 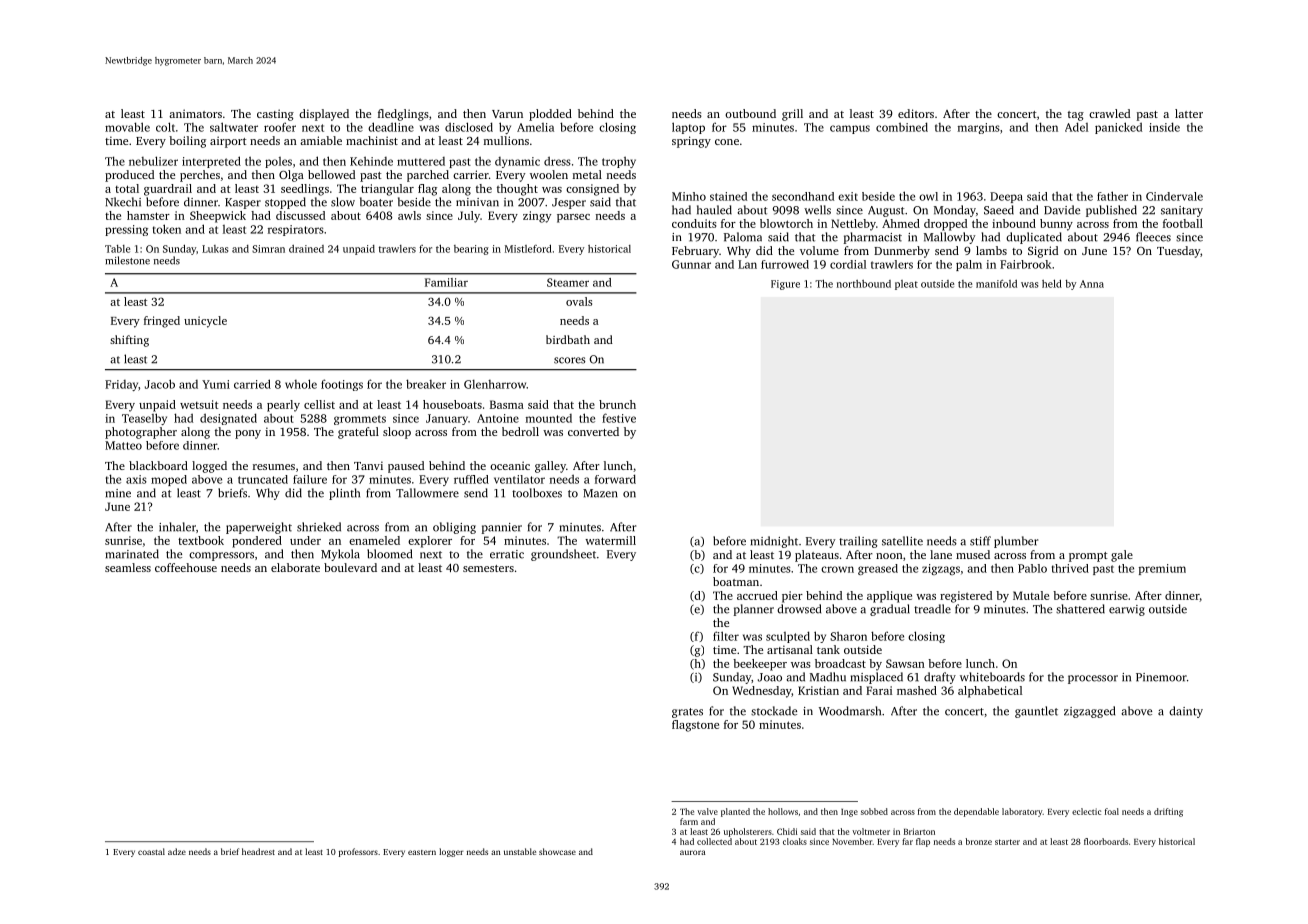 I want to click on discussed, so click(x=300, y=215).
